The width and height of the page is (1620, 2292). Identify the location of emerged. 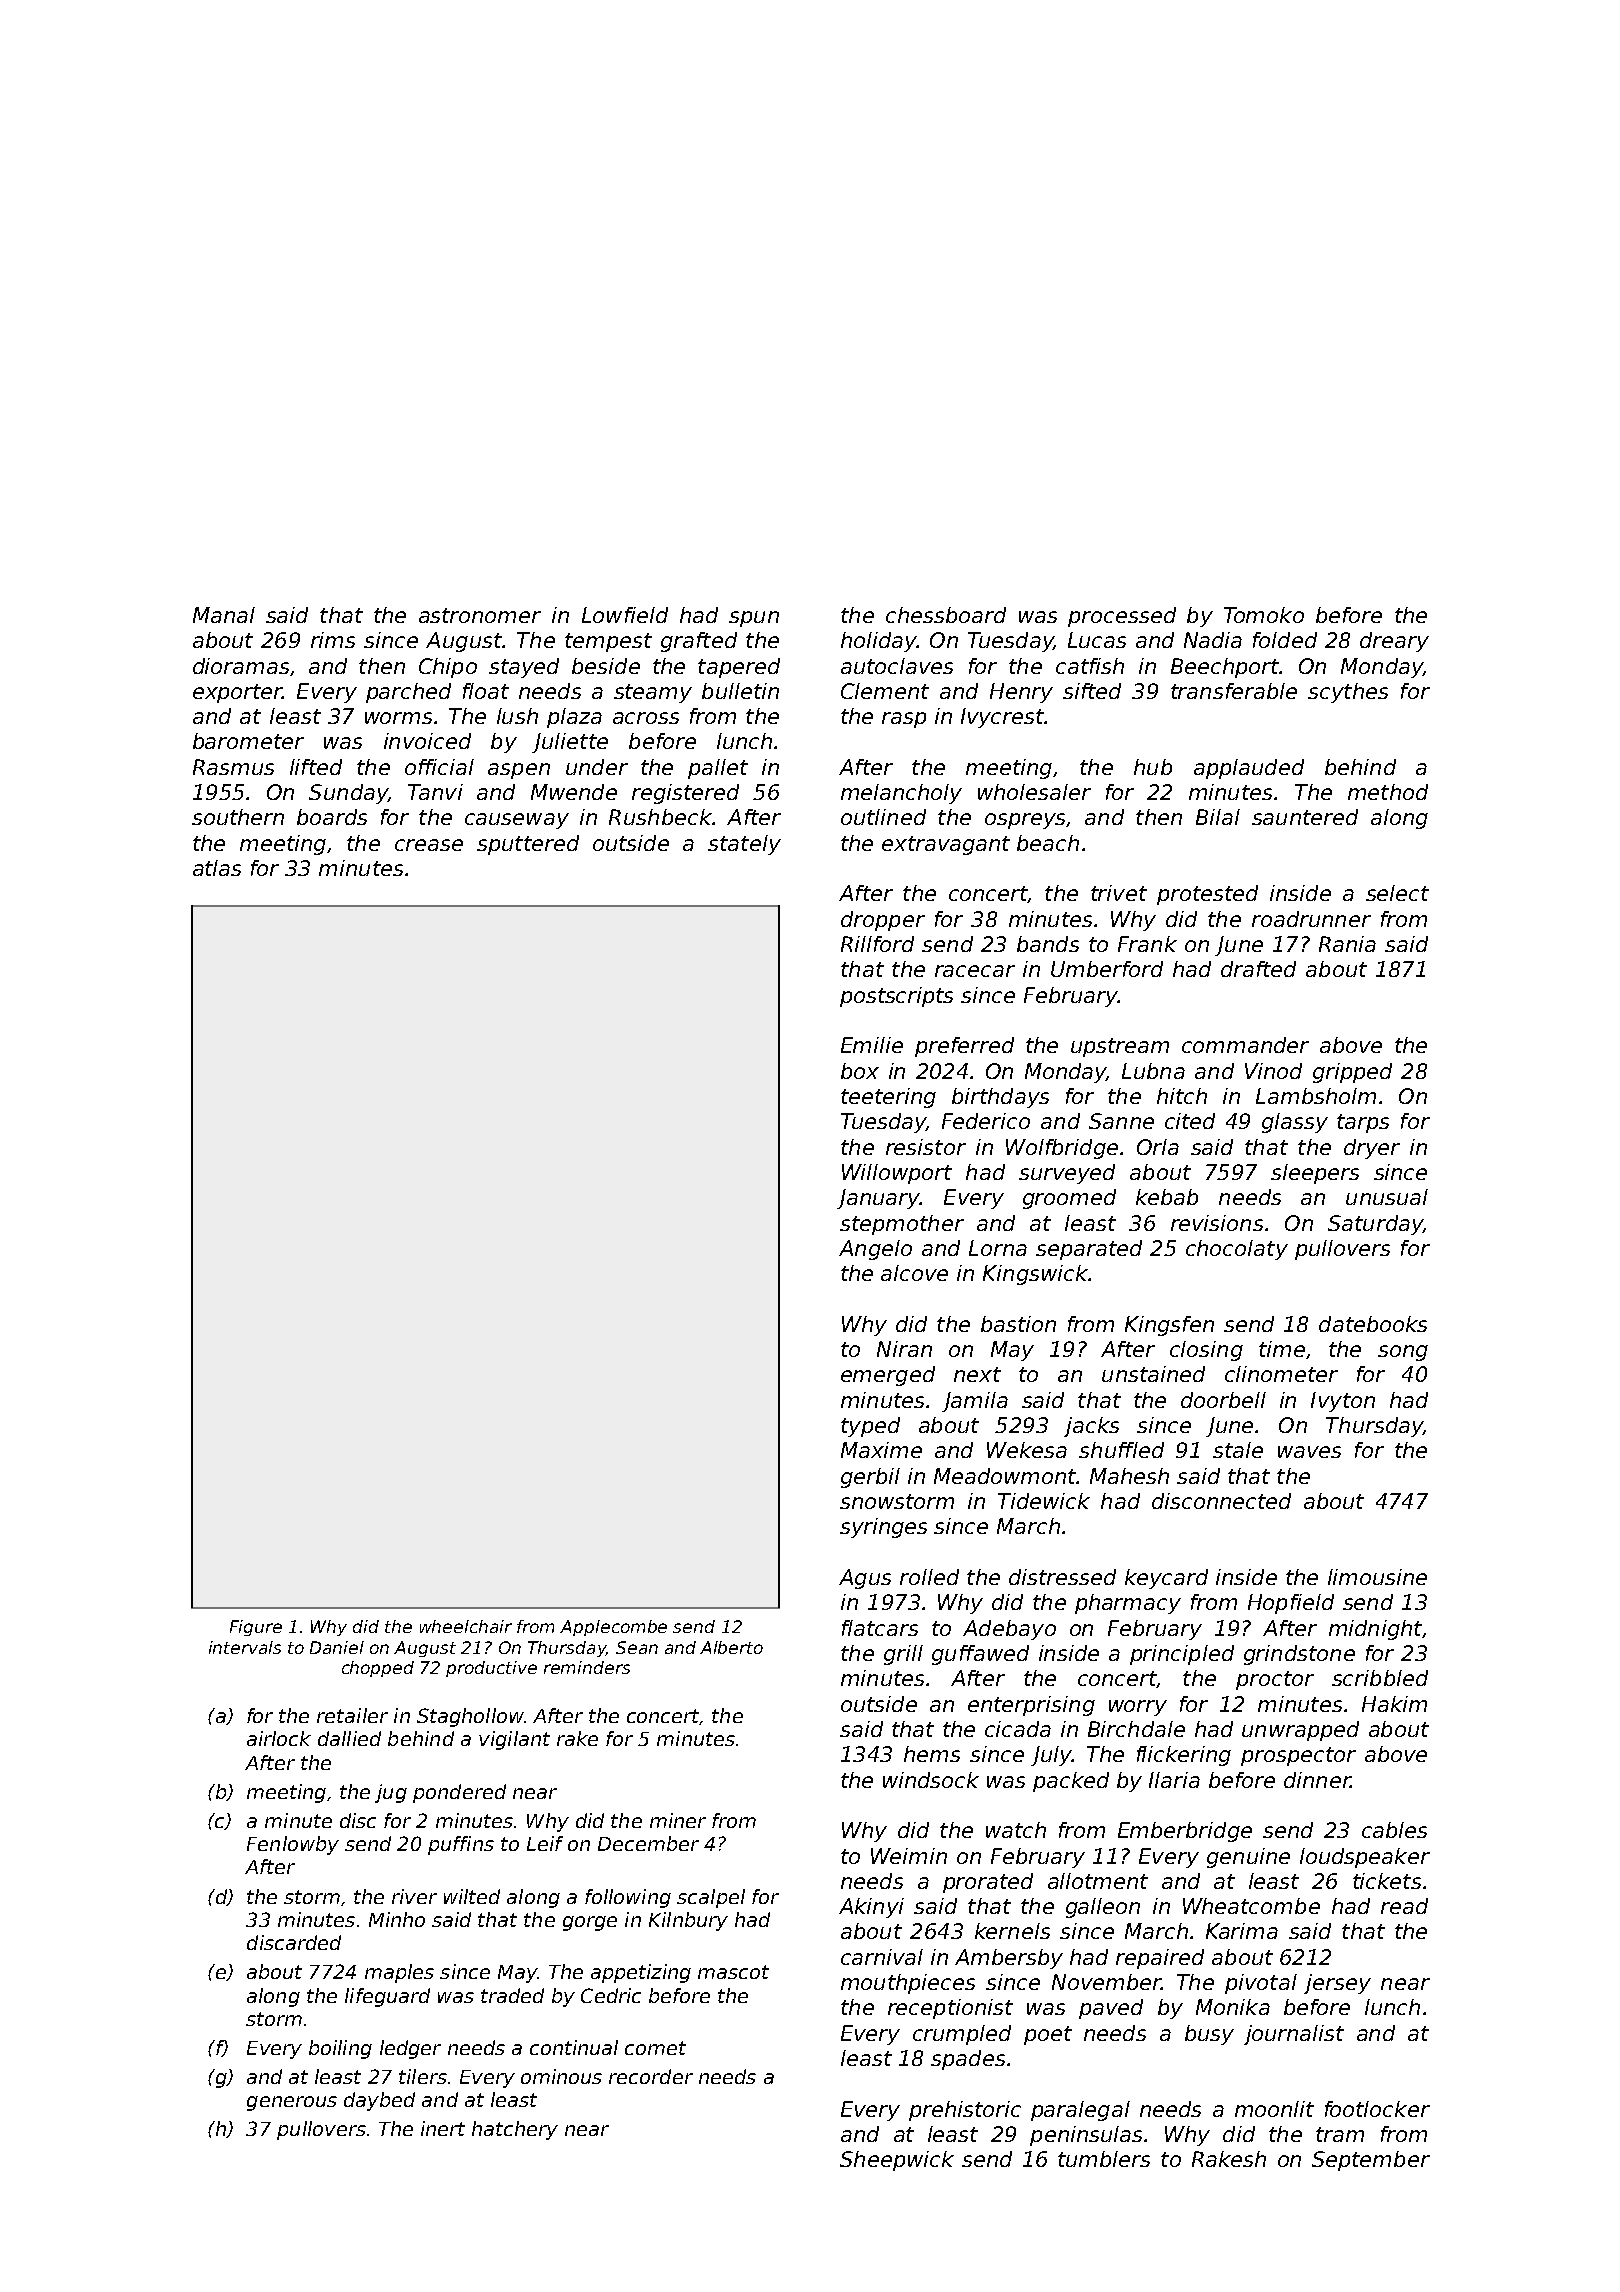
(888, 1376).
